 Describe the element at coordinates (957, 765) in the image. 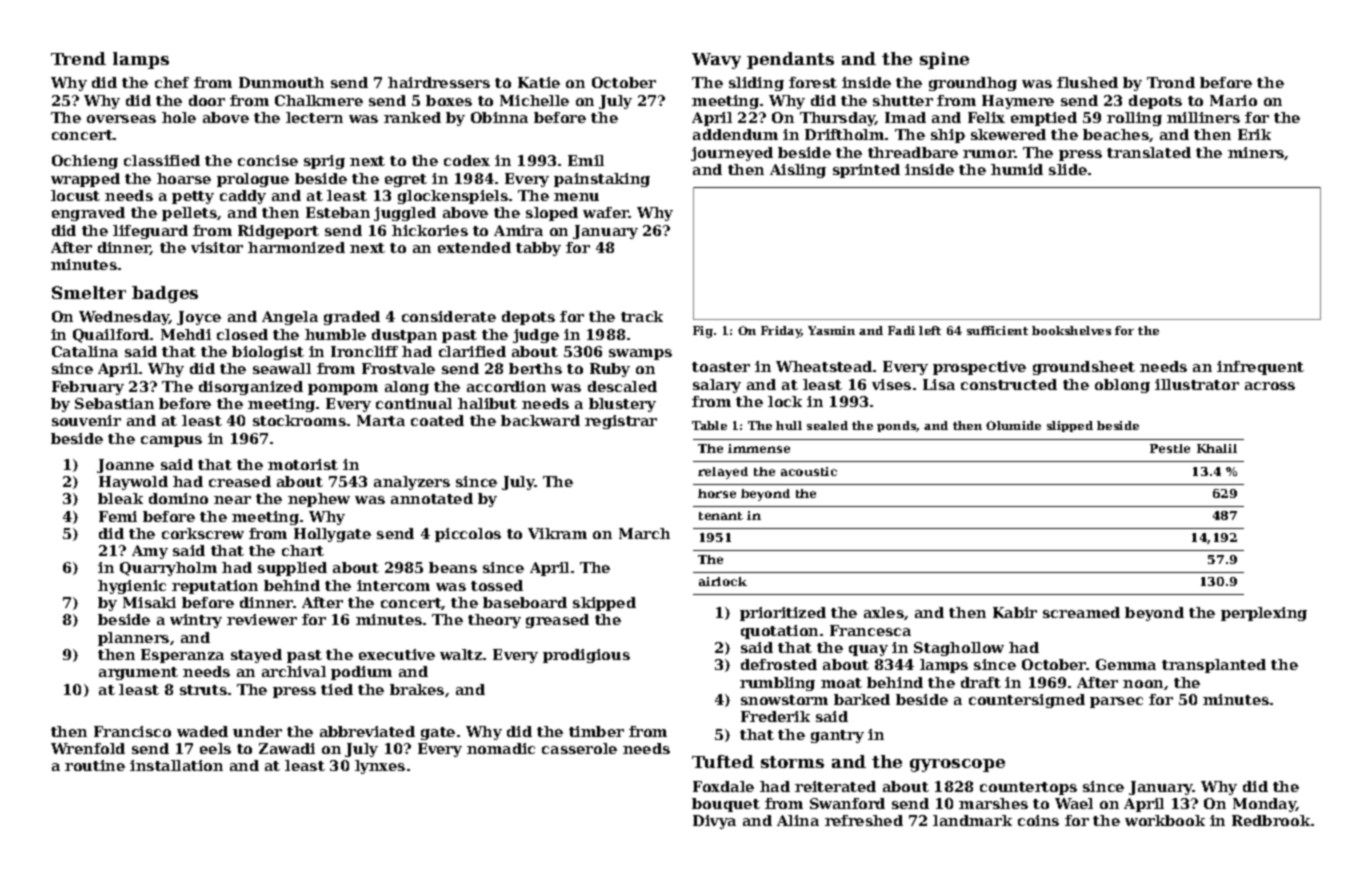

I see `gyroscope` at that location.
